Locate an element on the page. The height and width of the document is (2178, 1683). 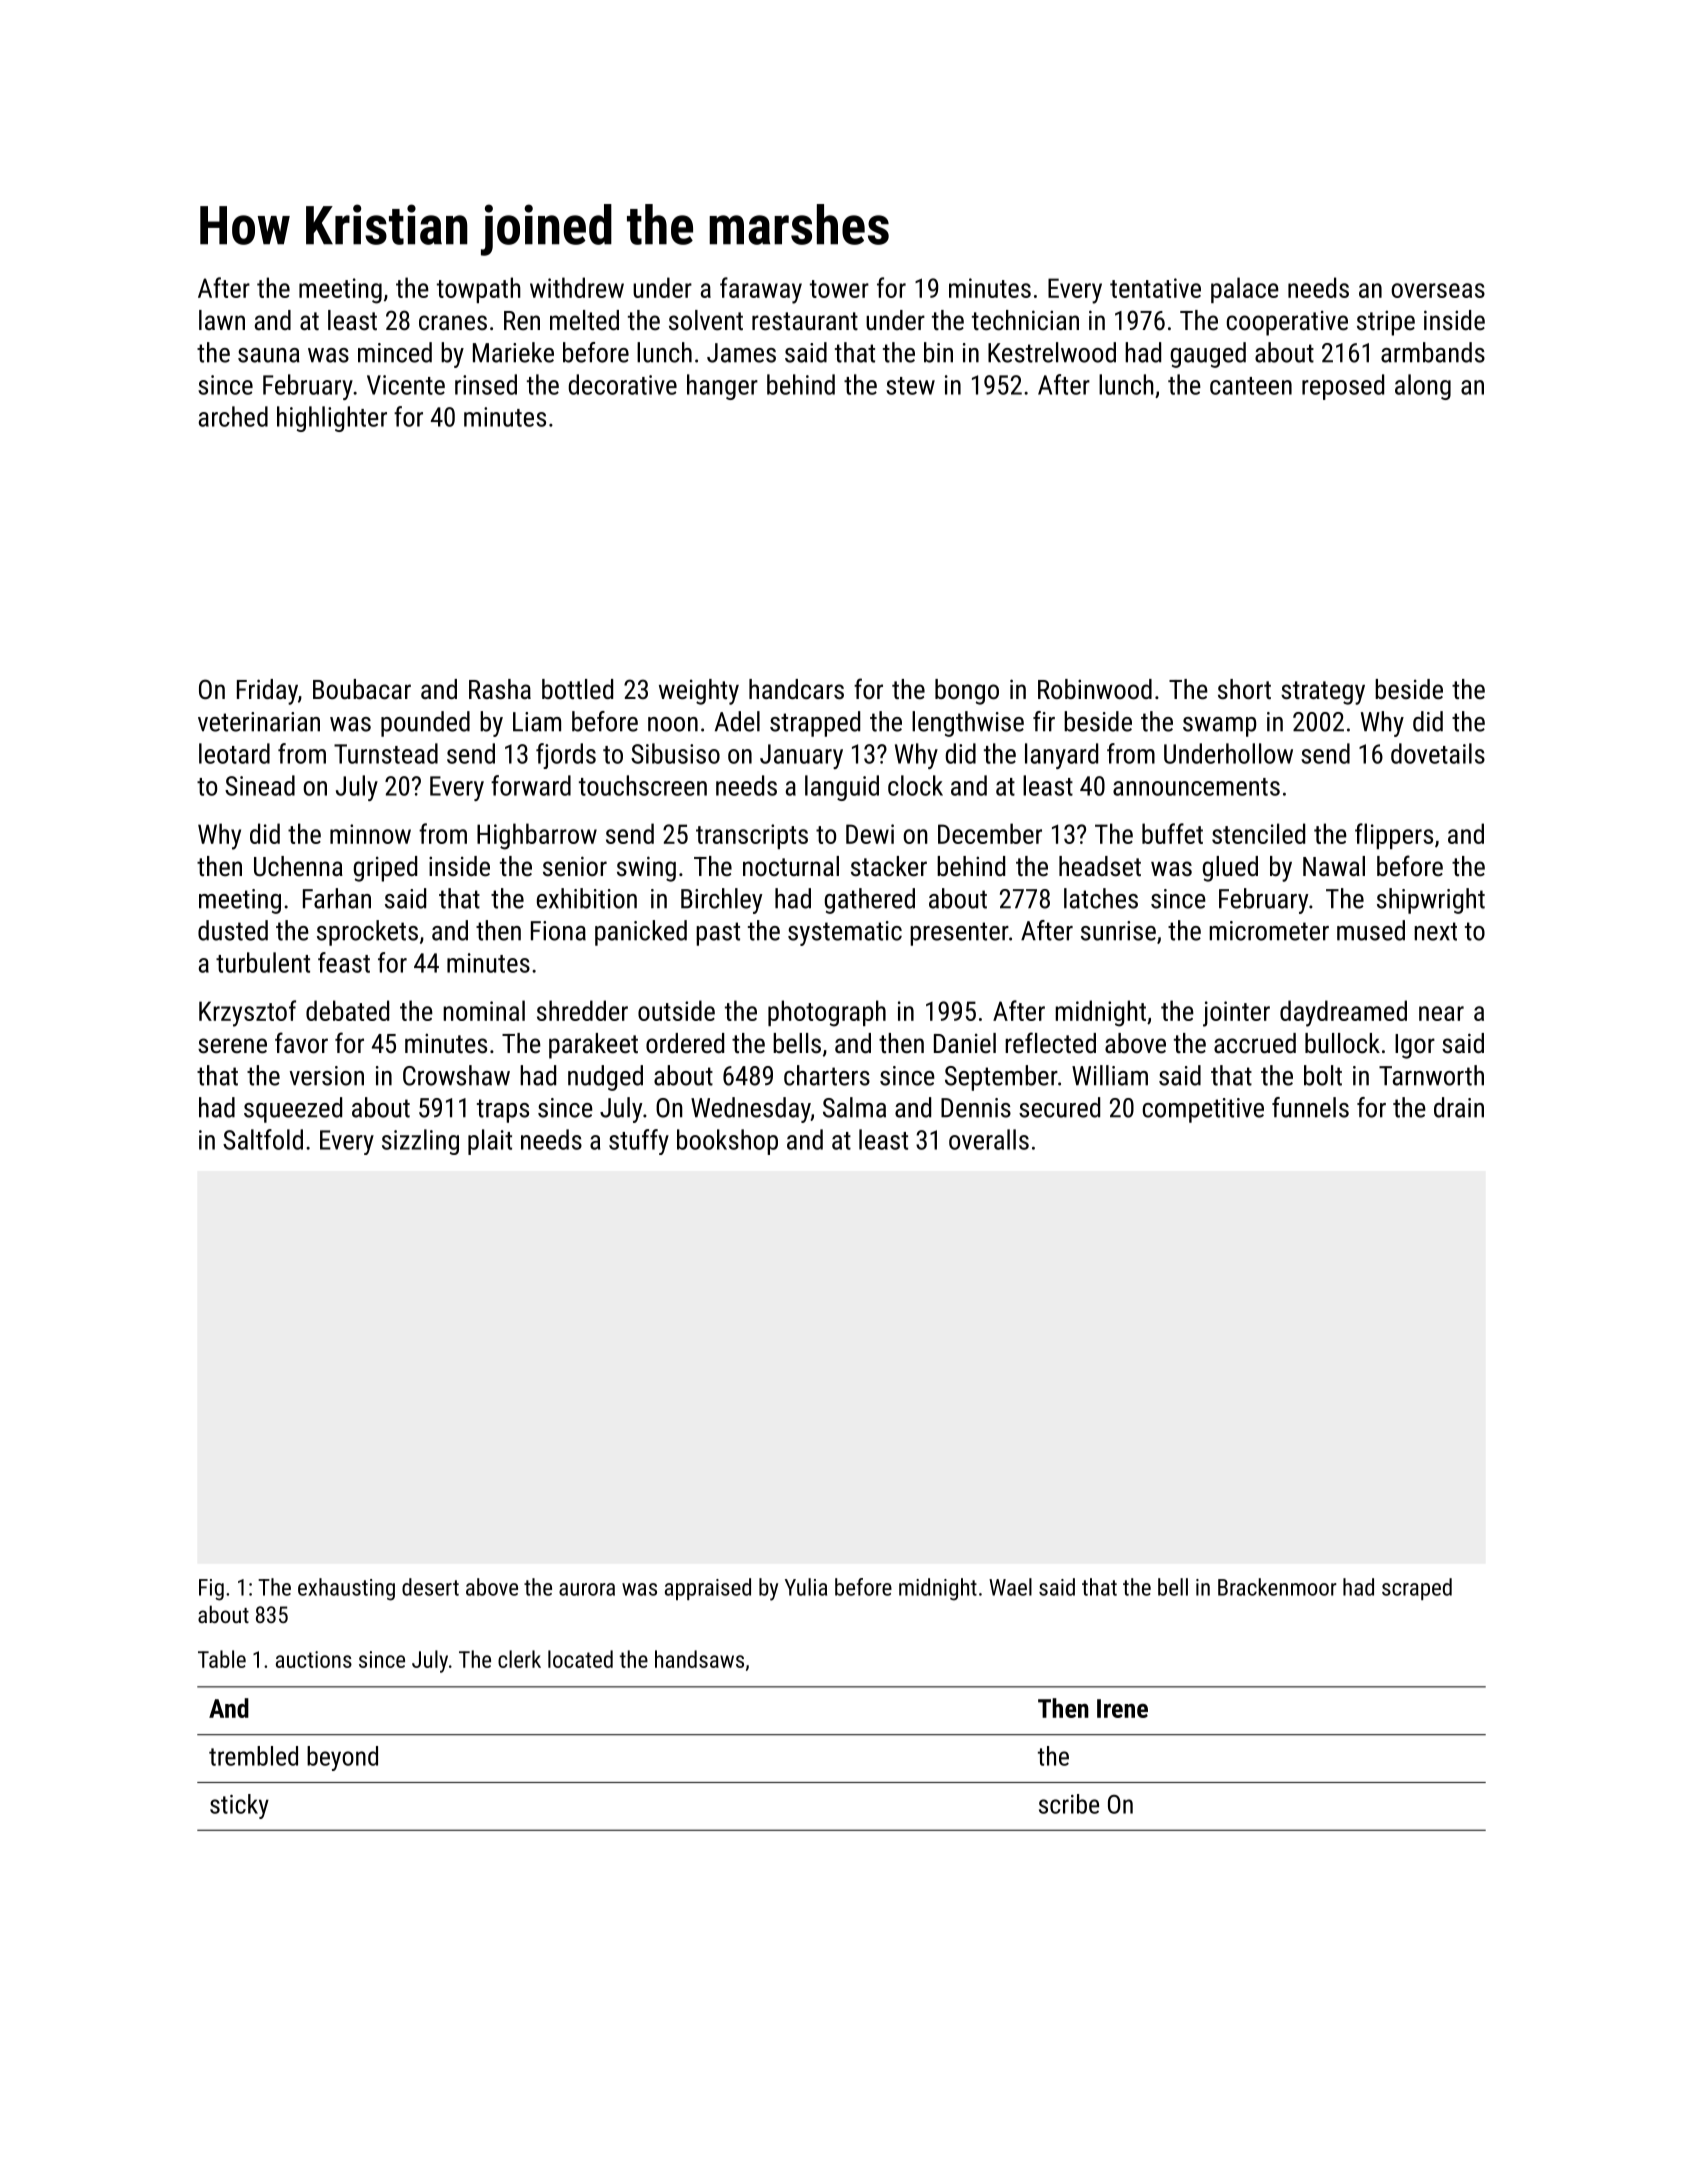
beyond is located at coordinates (342, 1758).
